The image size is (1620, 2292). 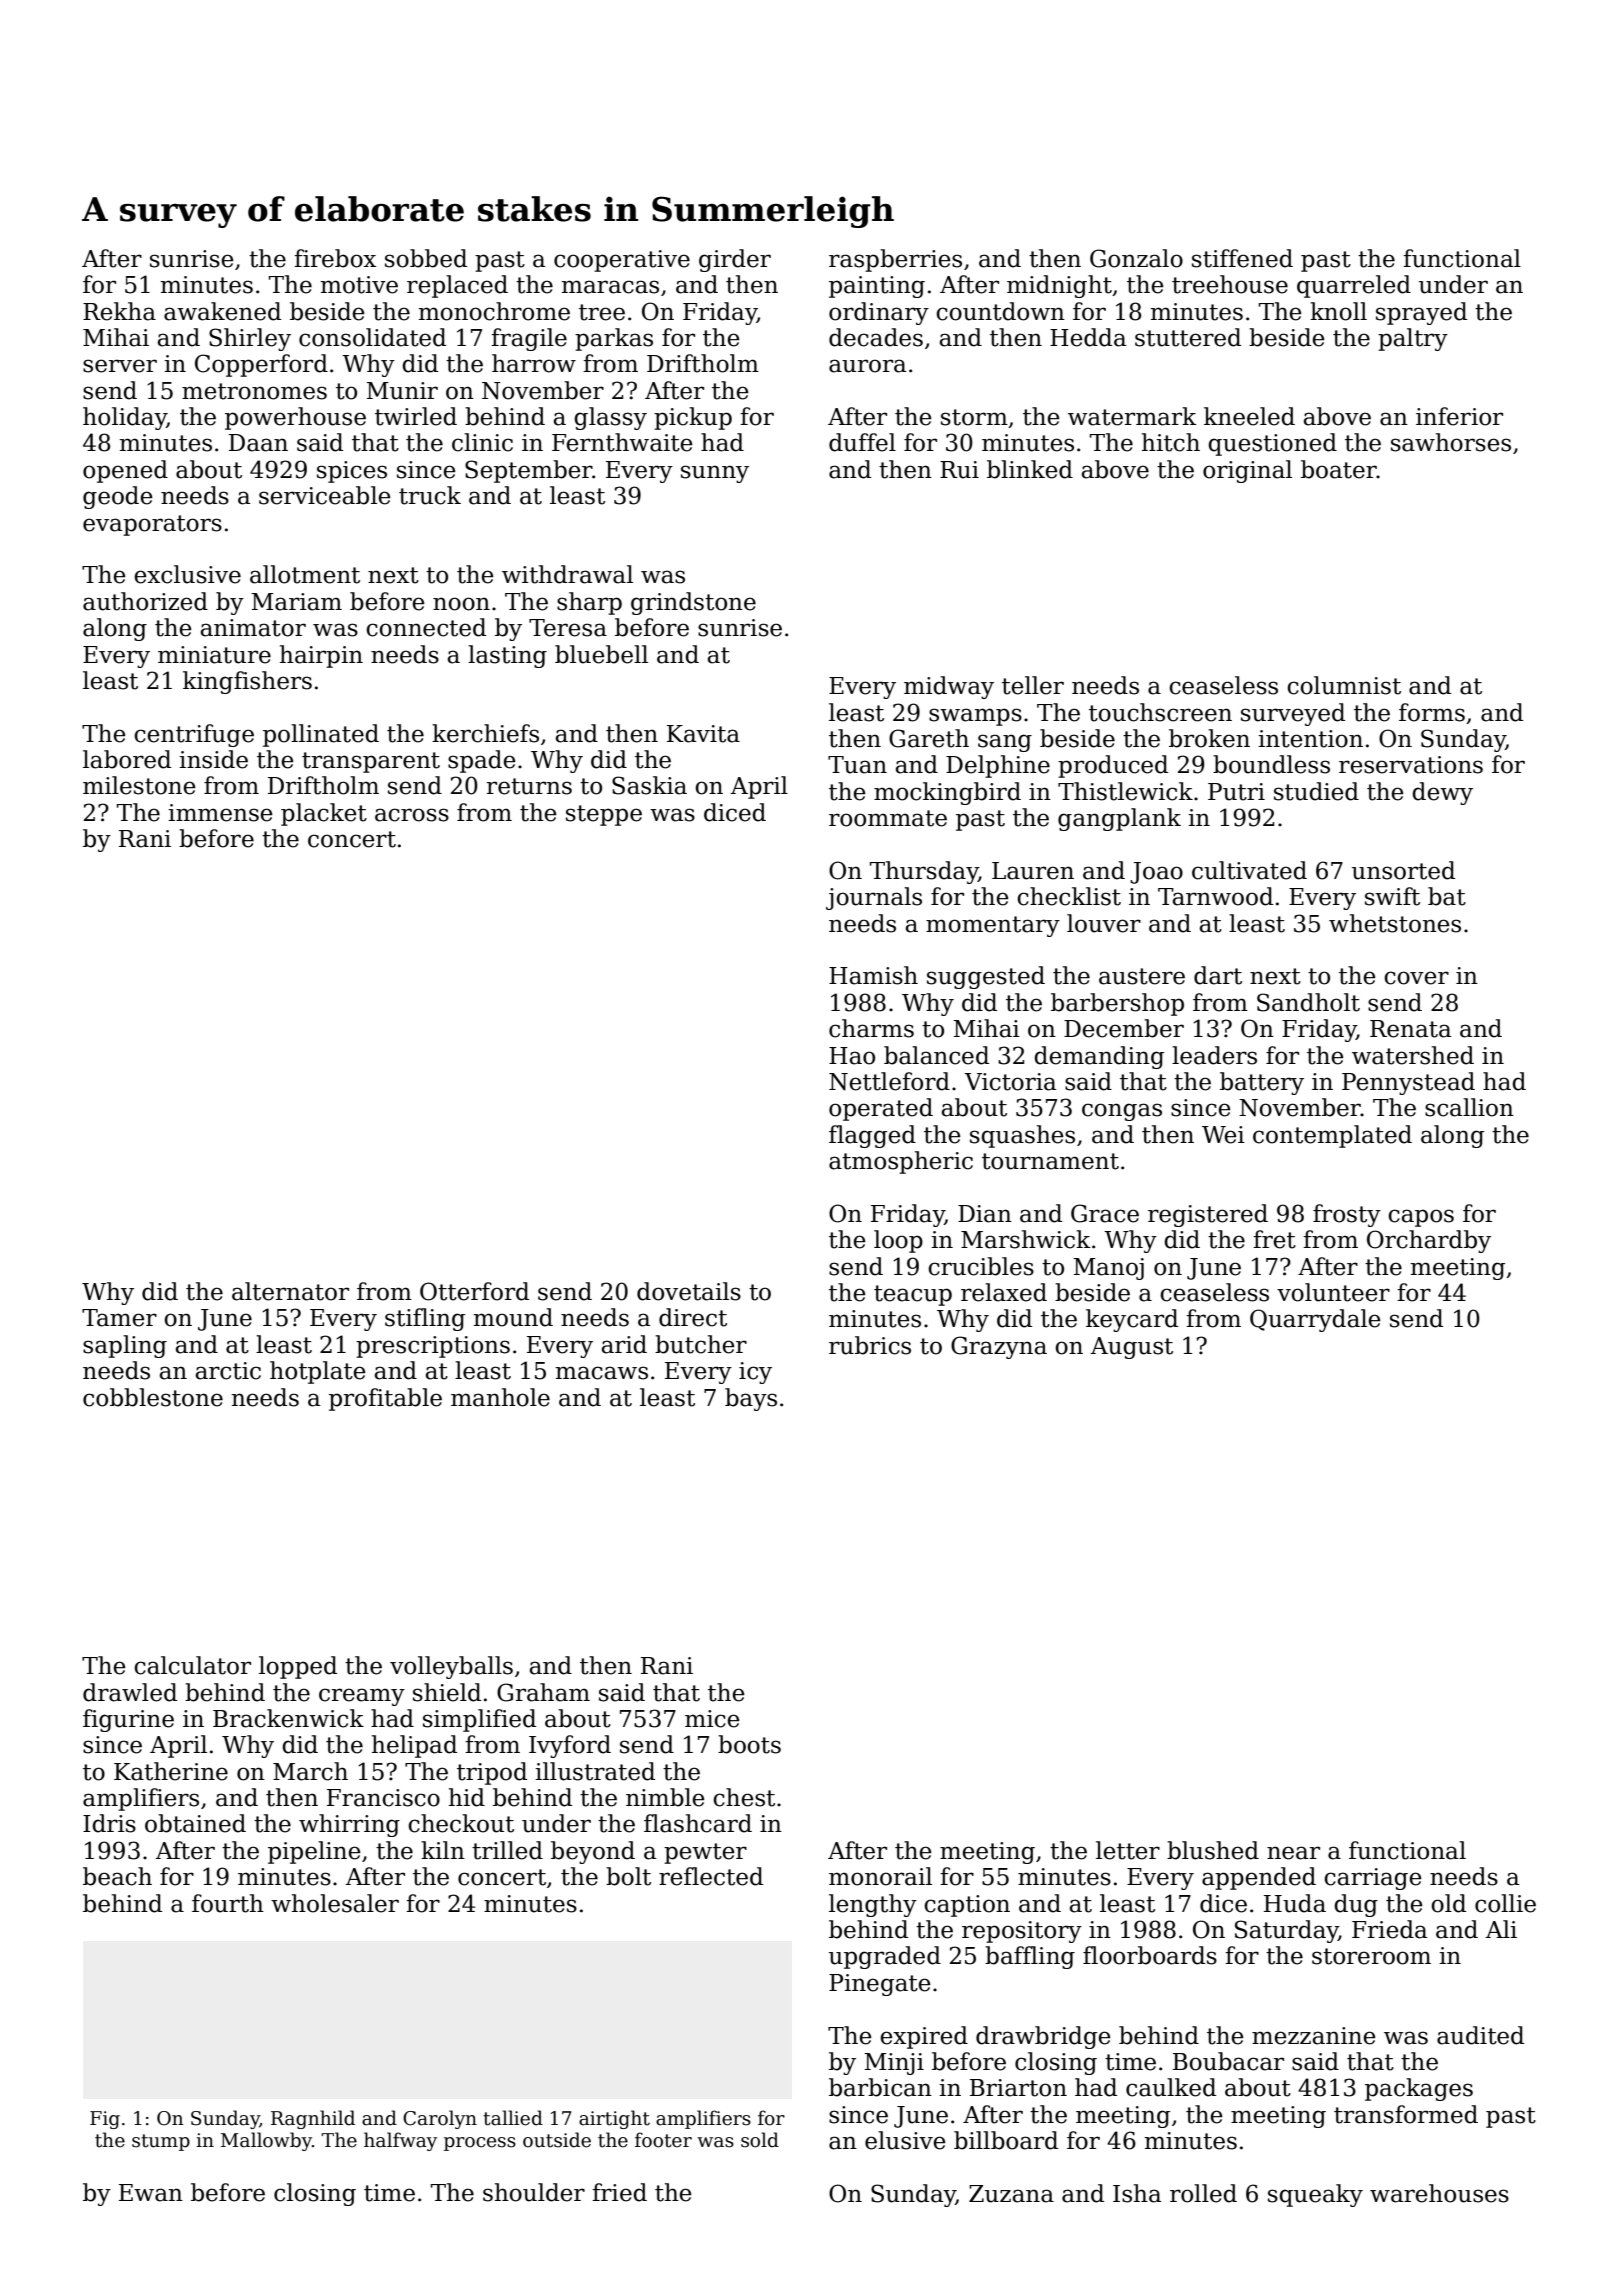 What do you see at coordinates (689, 1291) in the screenshot?
I see `dovetails` at bounding box center [689, 1291].
